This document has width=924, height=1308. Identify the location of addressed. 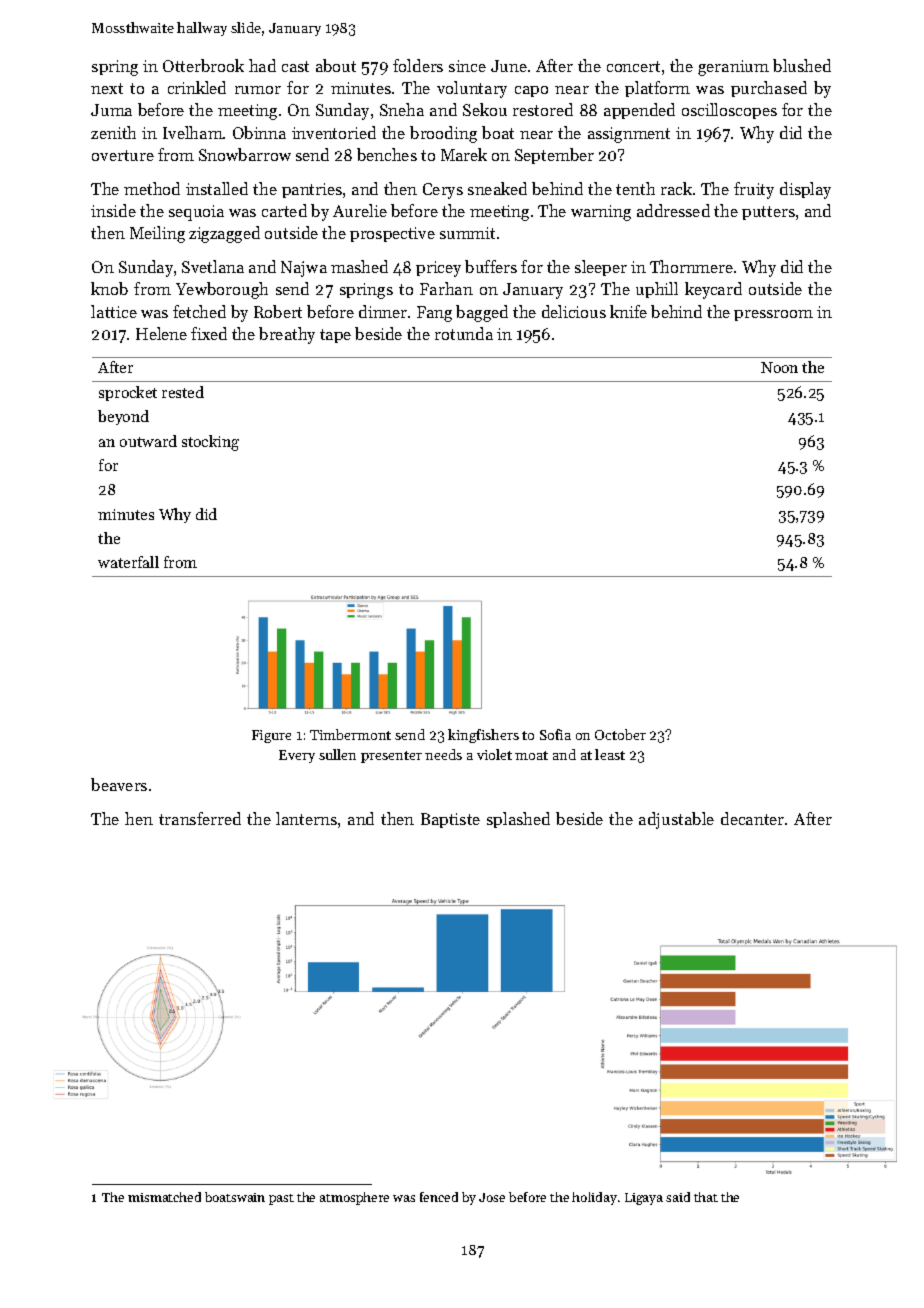
(673, 210).
